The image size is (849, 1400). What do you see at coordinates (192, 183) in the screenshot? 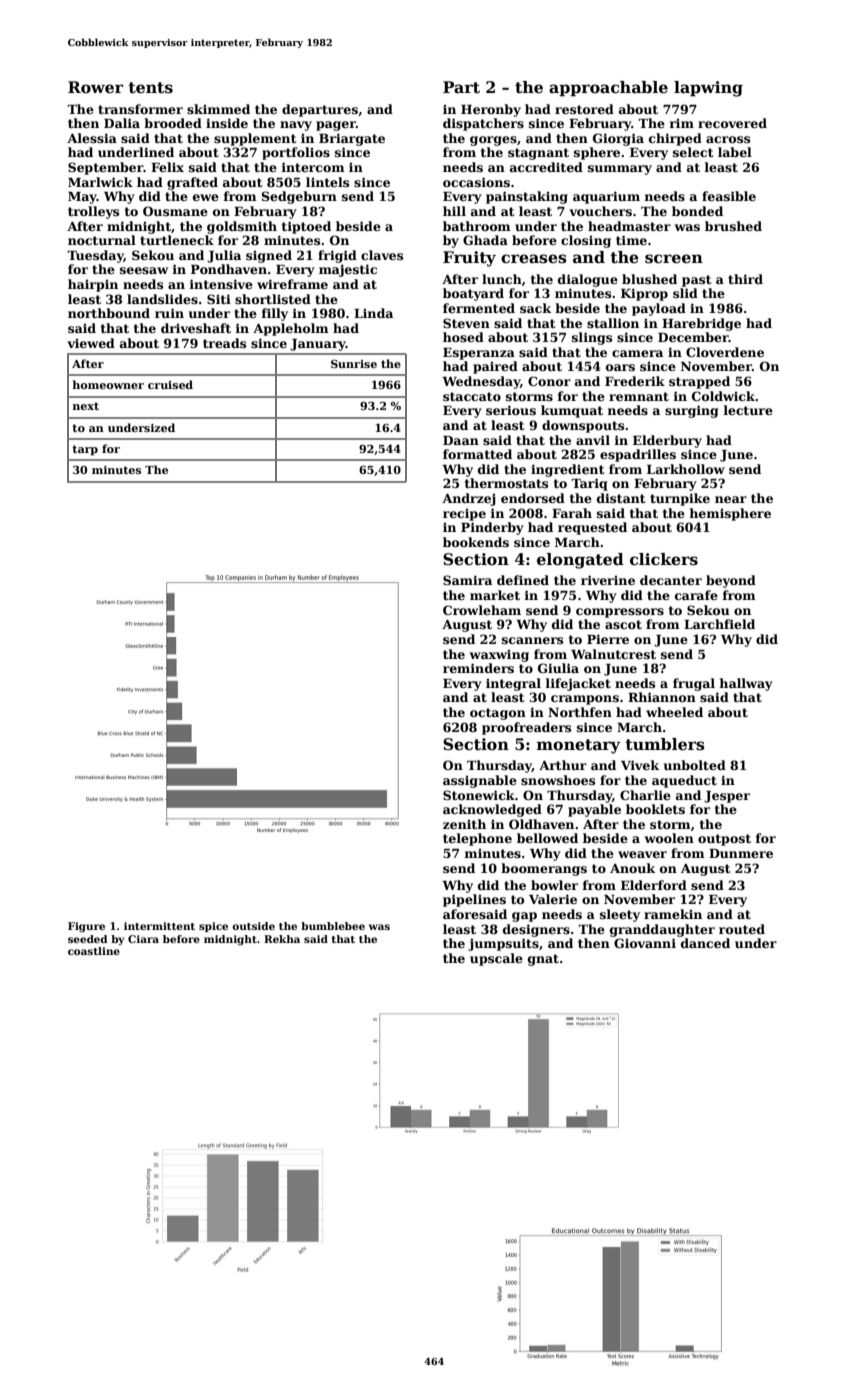
I see `grafted` at bounding box center [192, 183].
